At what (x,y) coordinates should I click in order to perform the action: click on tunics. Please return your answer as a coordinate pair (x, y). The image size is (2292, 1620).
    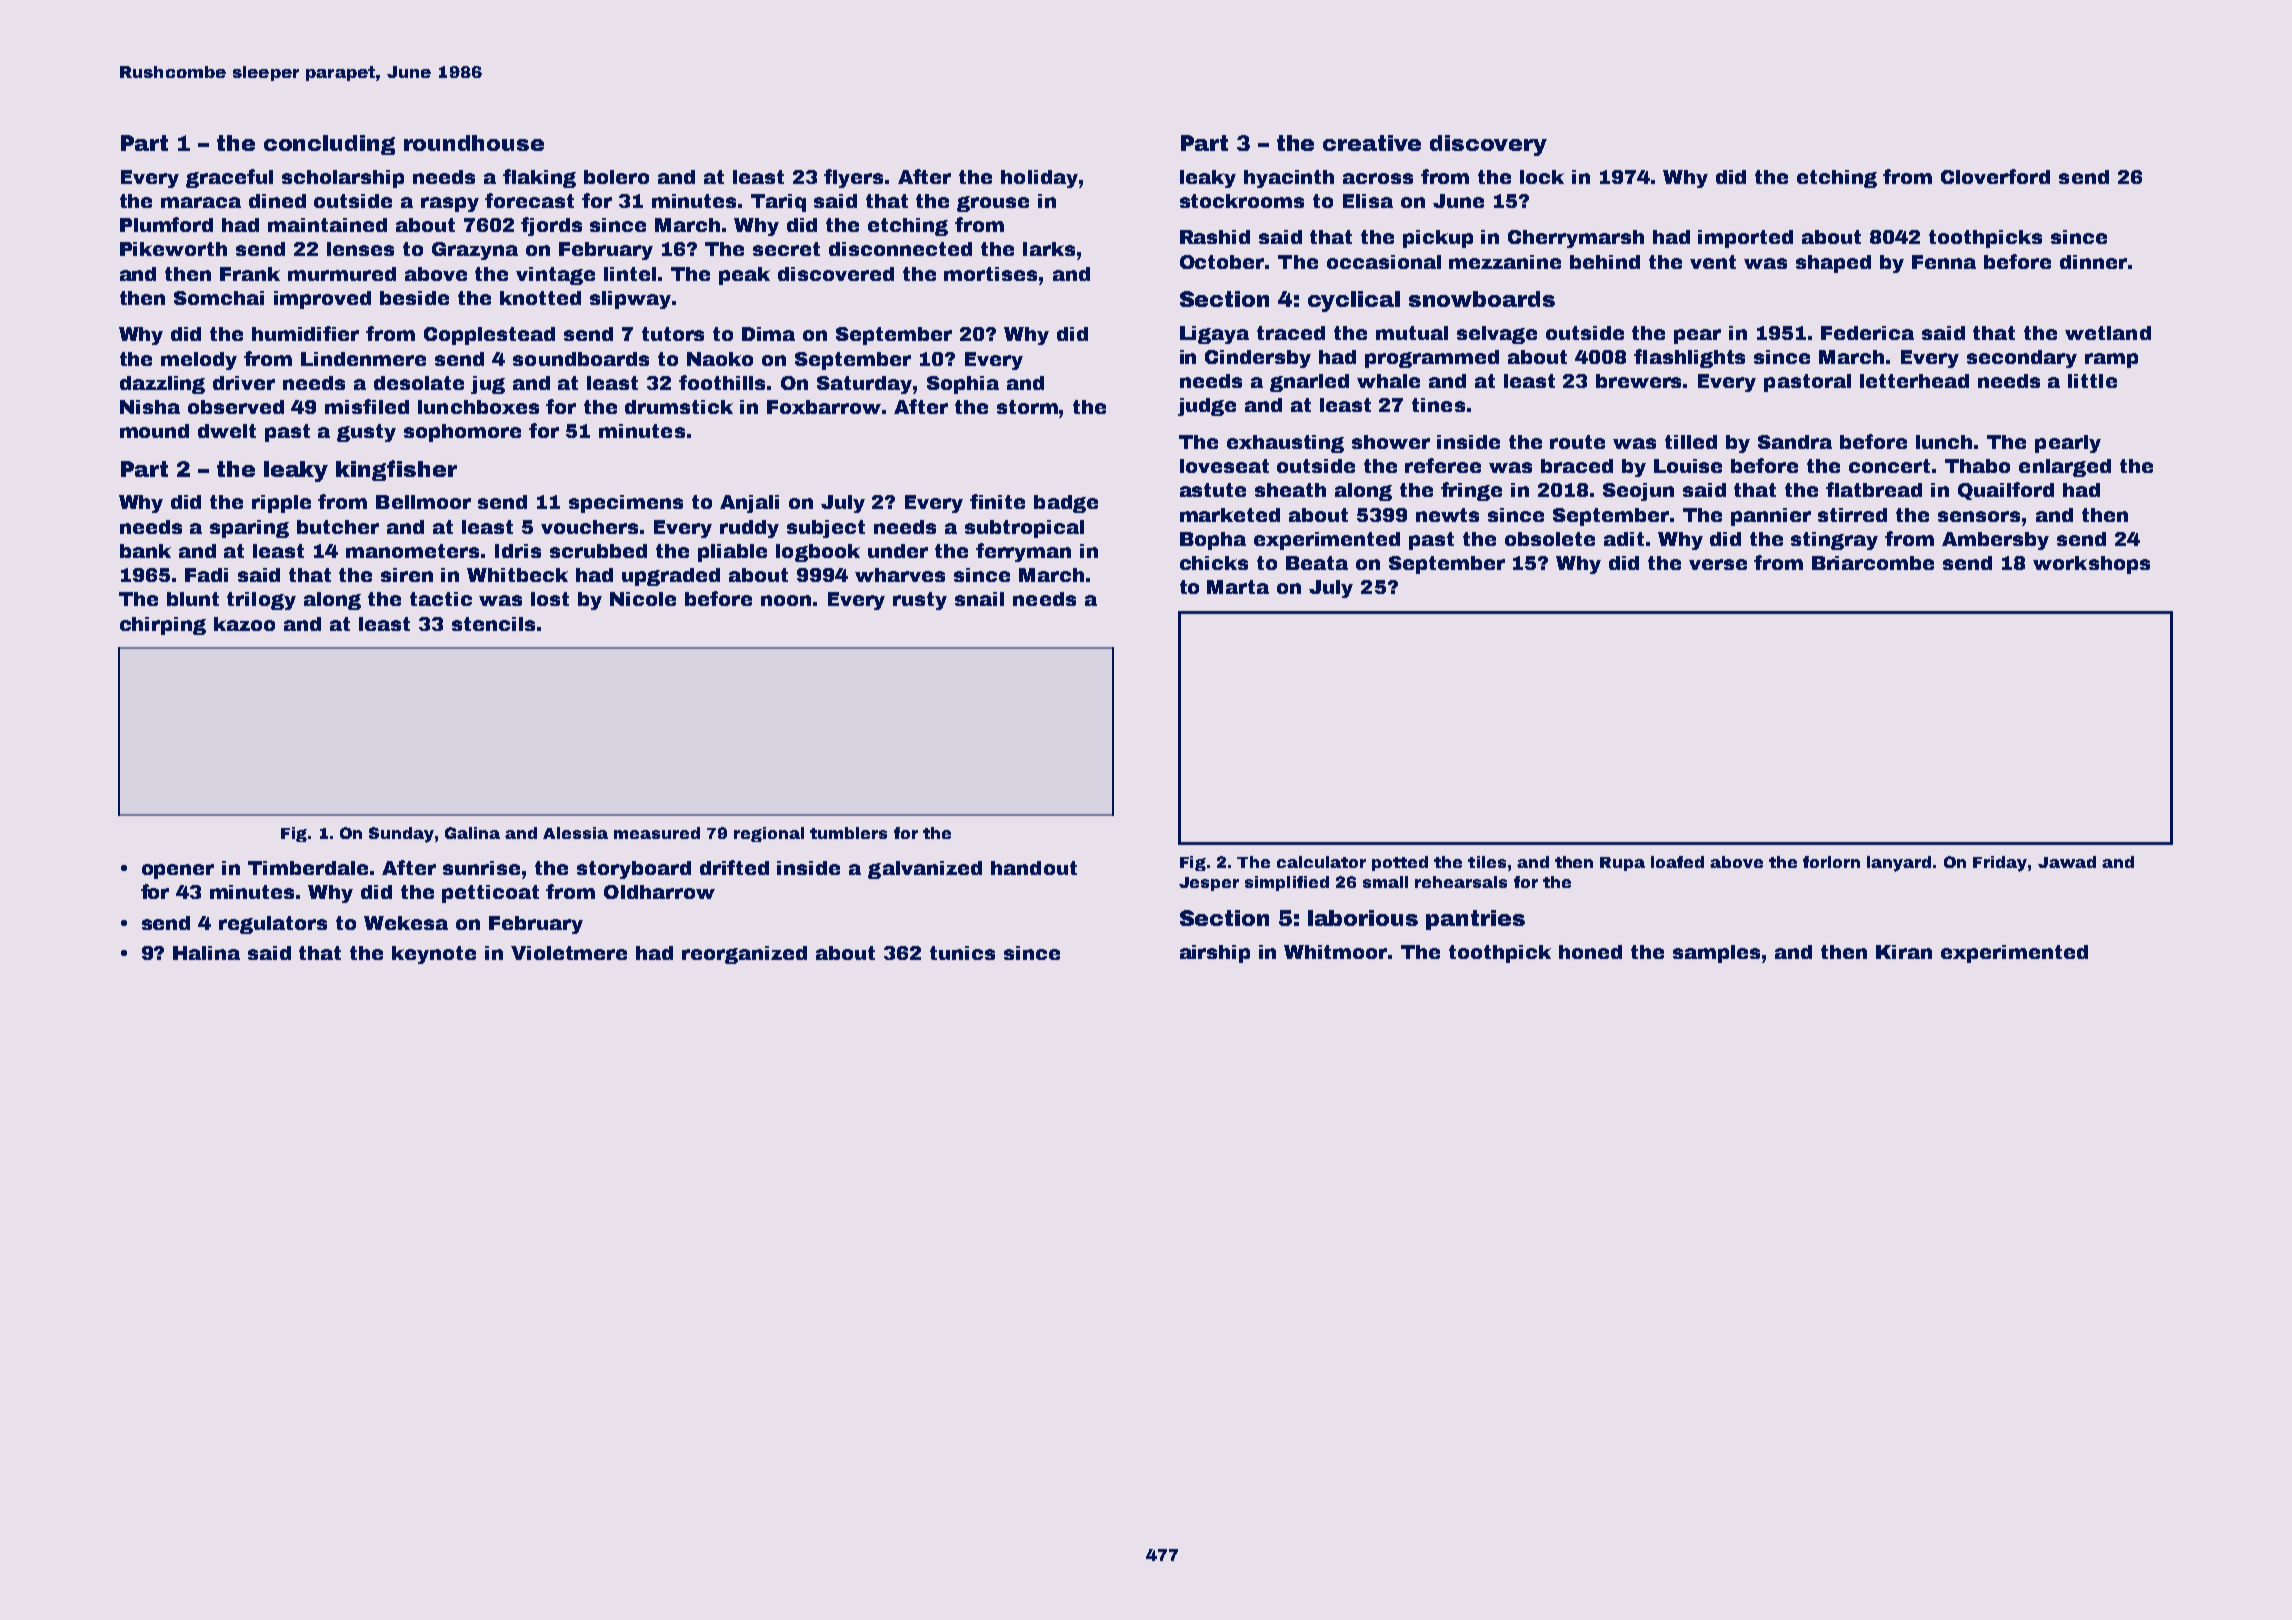
    Looking at the image, I should click on (962, 953).
